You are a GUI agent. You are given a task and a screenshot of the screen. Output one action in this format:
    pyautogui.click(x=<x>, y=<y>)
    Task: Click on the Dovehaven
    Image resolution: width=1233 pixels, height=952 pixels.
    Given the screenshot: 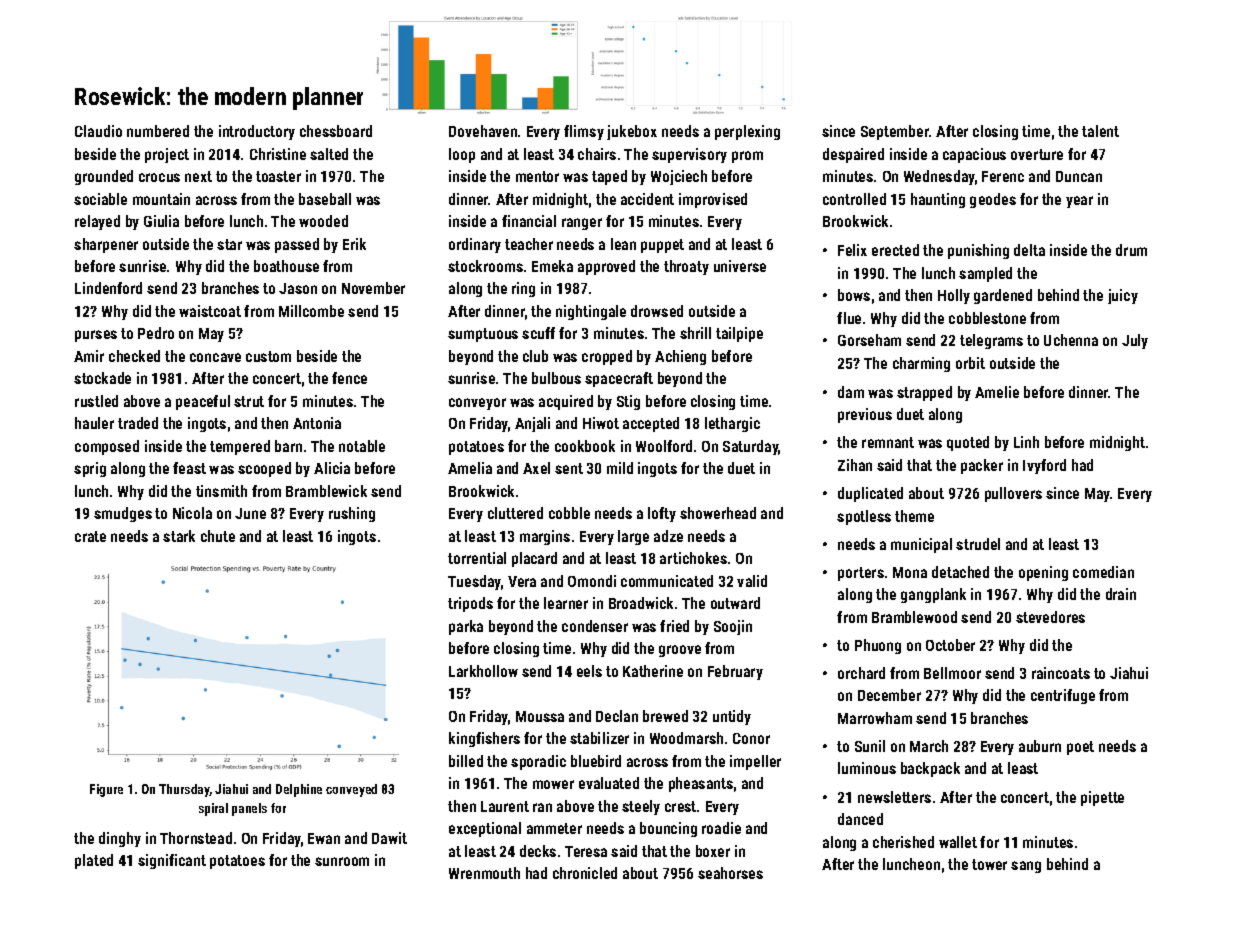 What is the action you would take?
    pyautogui.click(x=483, y=131)
